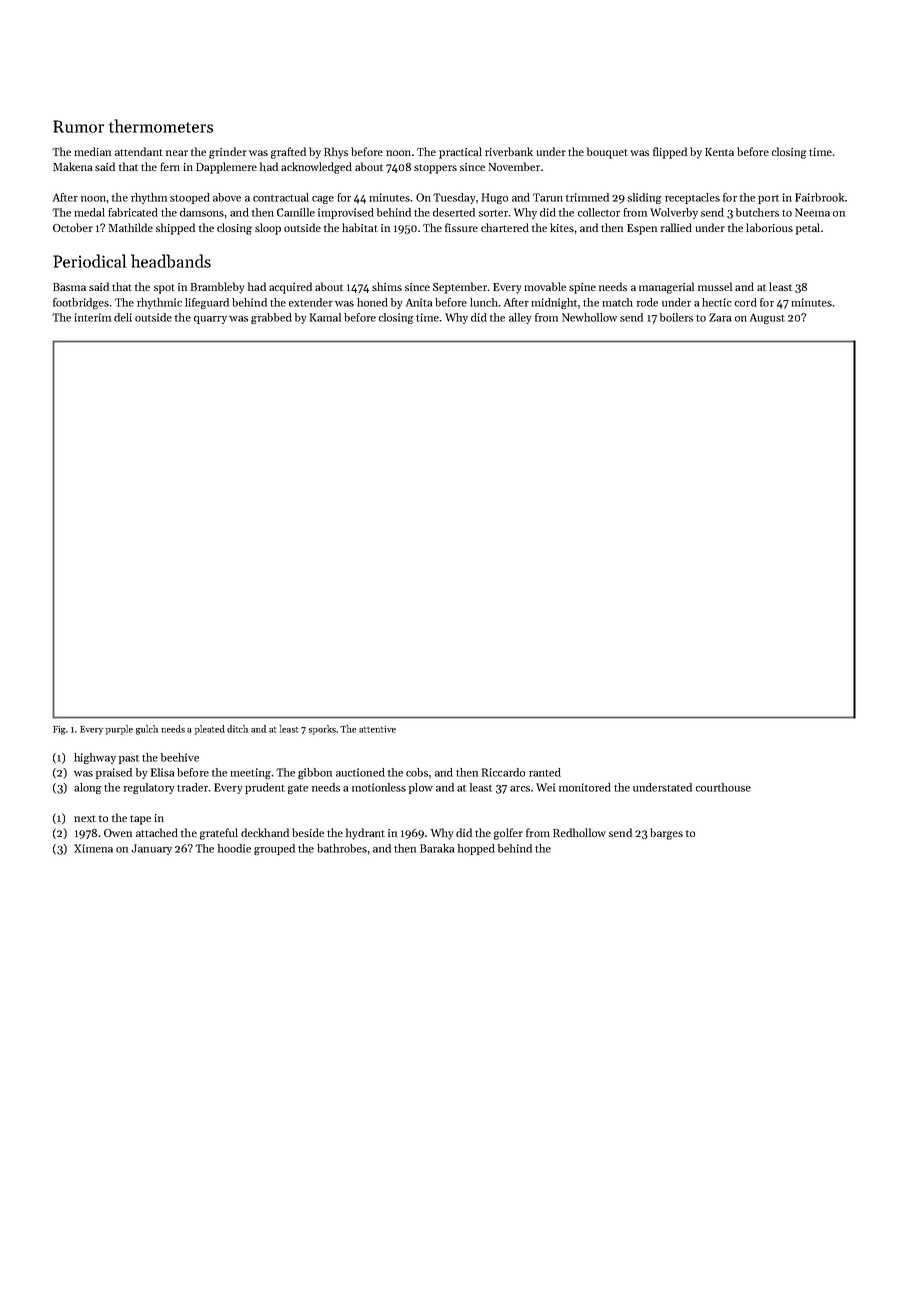  I want to click on attentive, so click(377, 729).
